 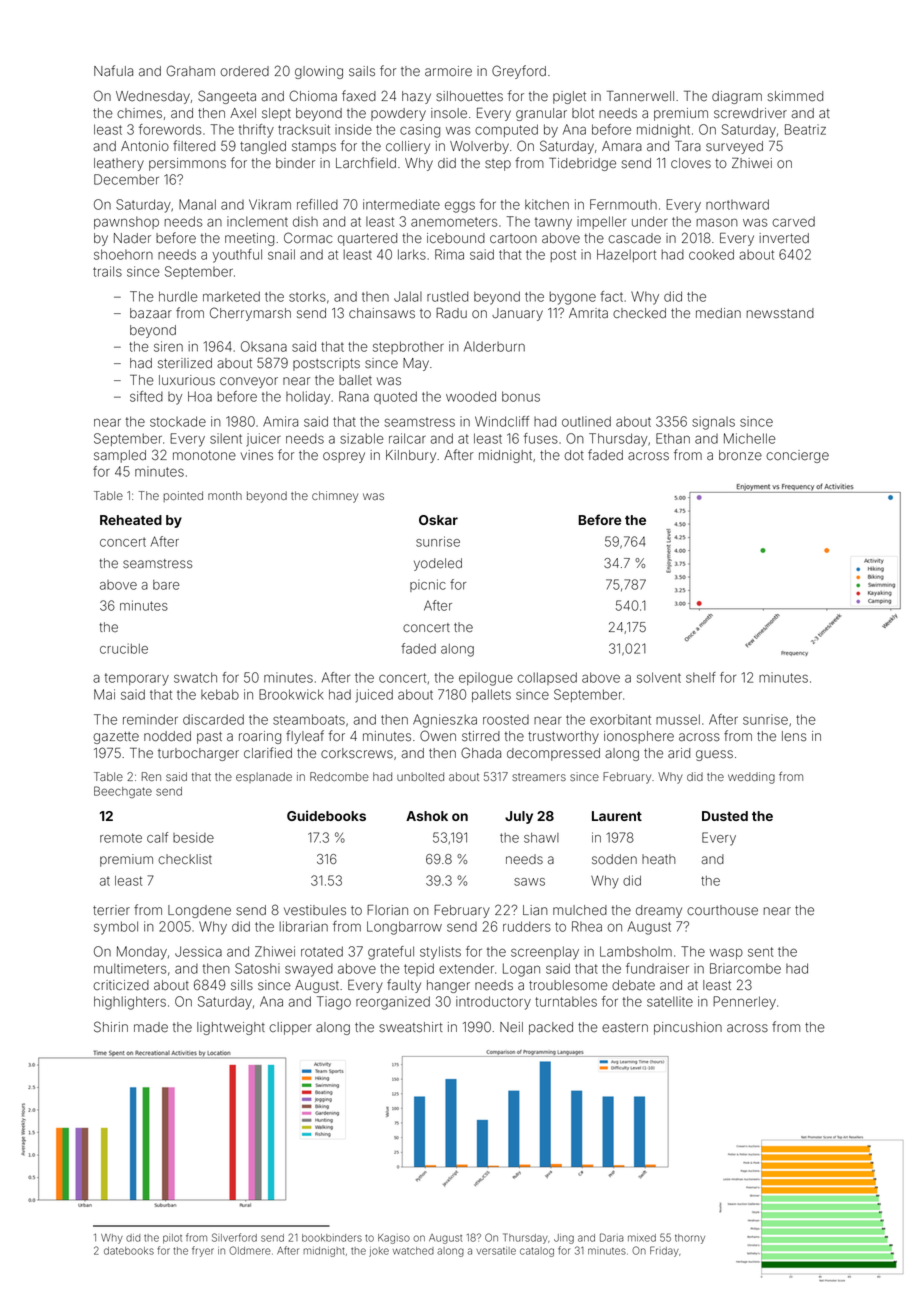 What do you see at coordinates (428, 585) in the page?
I see `picnic` at bounding box center [428, 585].
